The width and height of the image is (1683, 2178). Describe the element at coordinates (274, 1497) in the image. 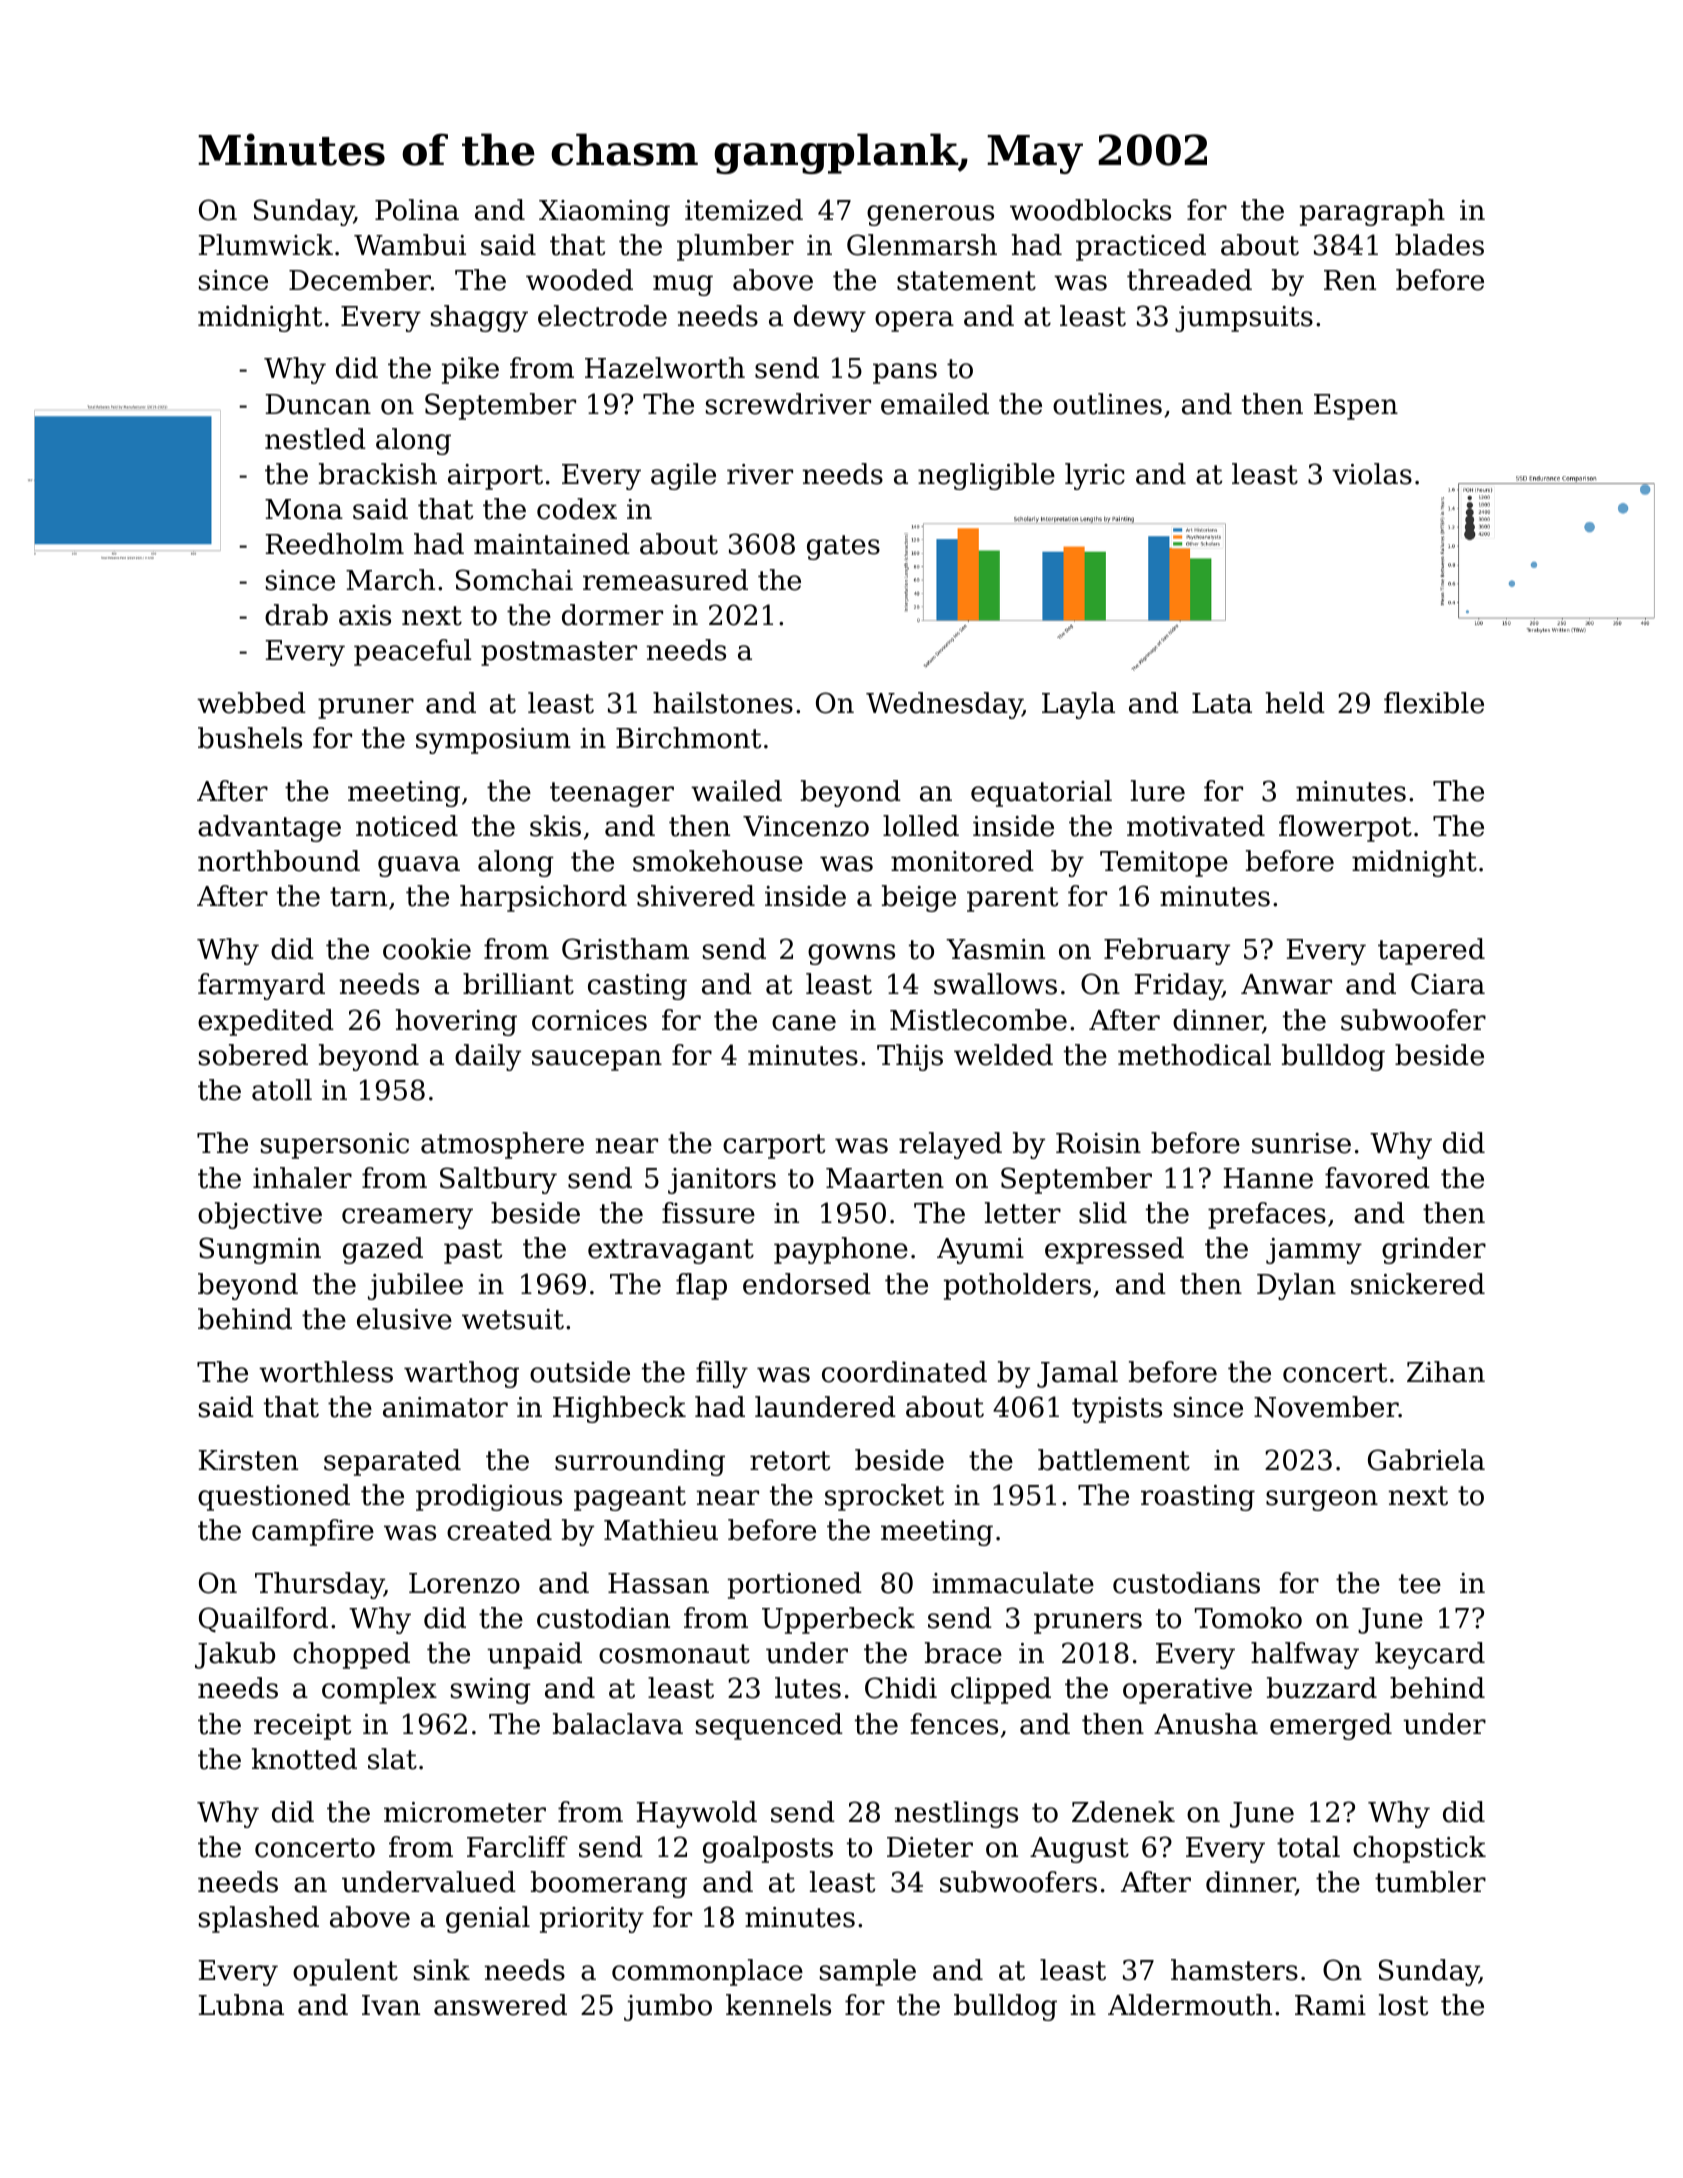

I see `questioned` at that location.
